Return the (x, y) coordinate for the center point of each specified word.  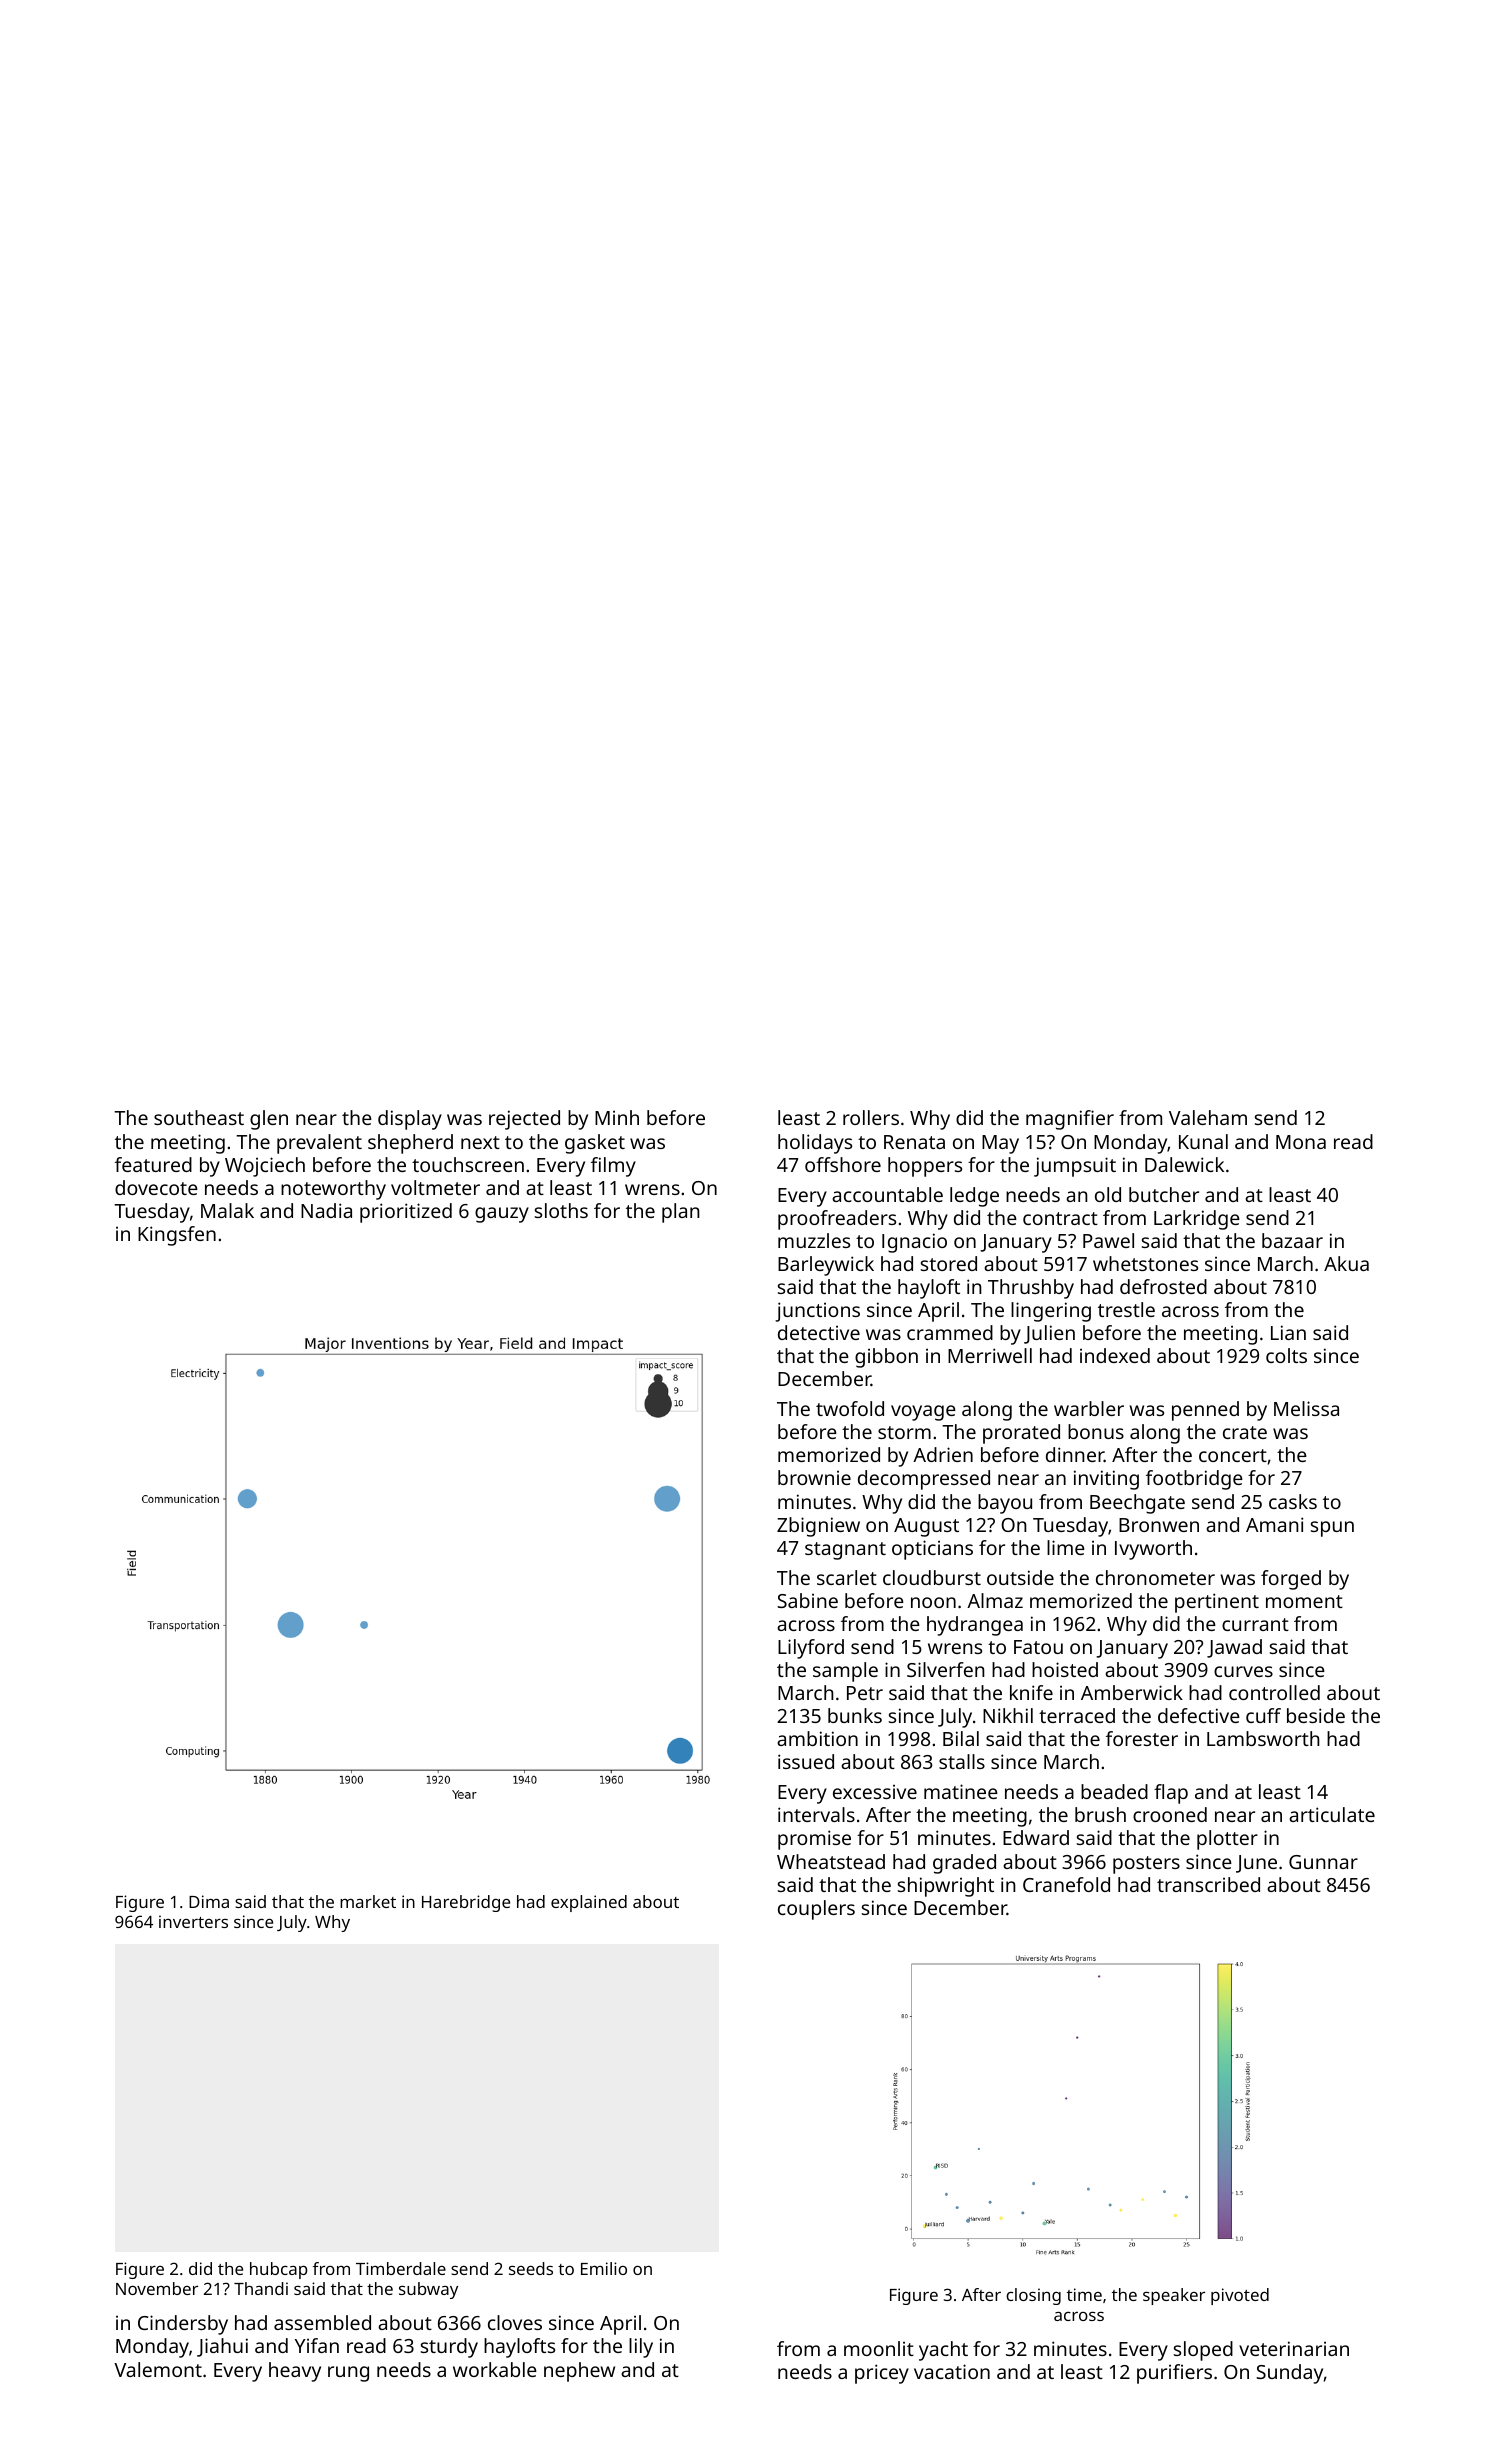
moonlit (879, 2348)
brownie (814, 1477)
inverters (193, 1921)
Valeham (1208, 1117)
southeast (199, 1117)
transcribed (1208, 1884)
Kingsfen (177, 1236)
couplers (816, 1910)
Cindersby (183, 2325)
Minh (617, 1117)
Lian (1288, 1332)
